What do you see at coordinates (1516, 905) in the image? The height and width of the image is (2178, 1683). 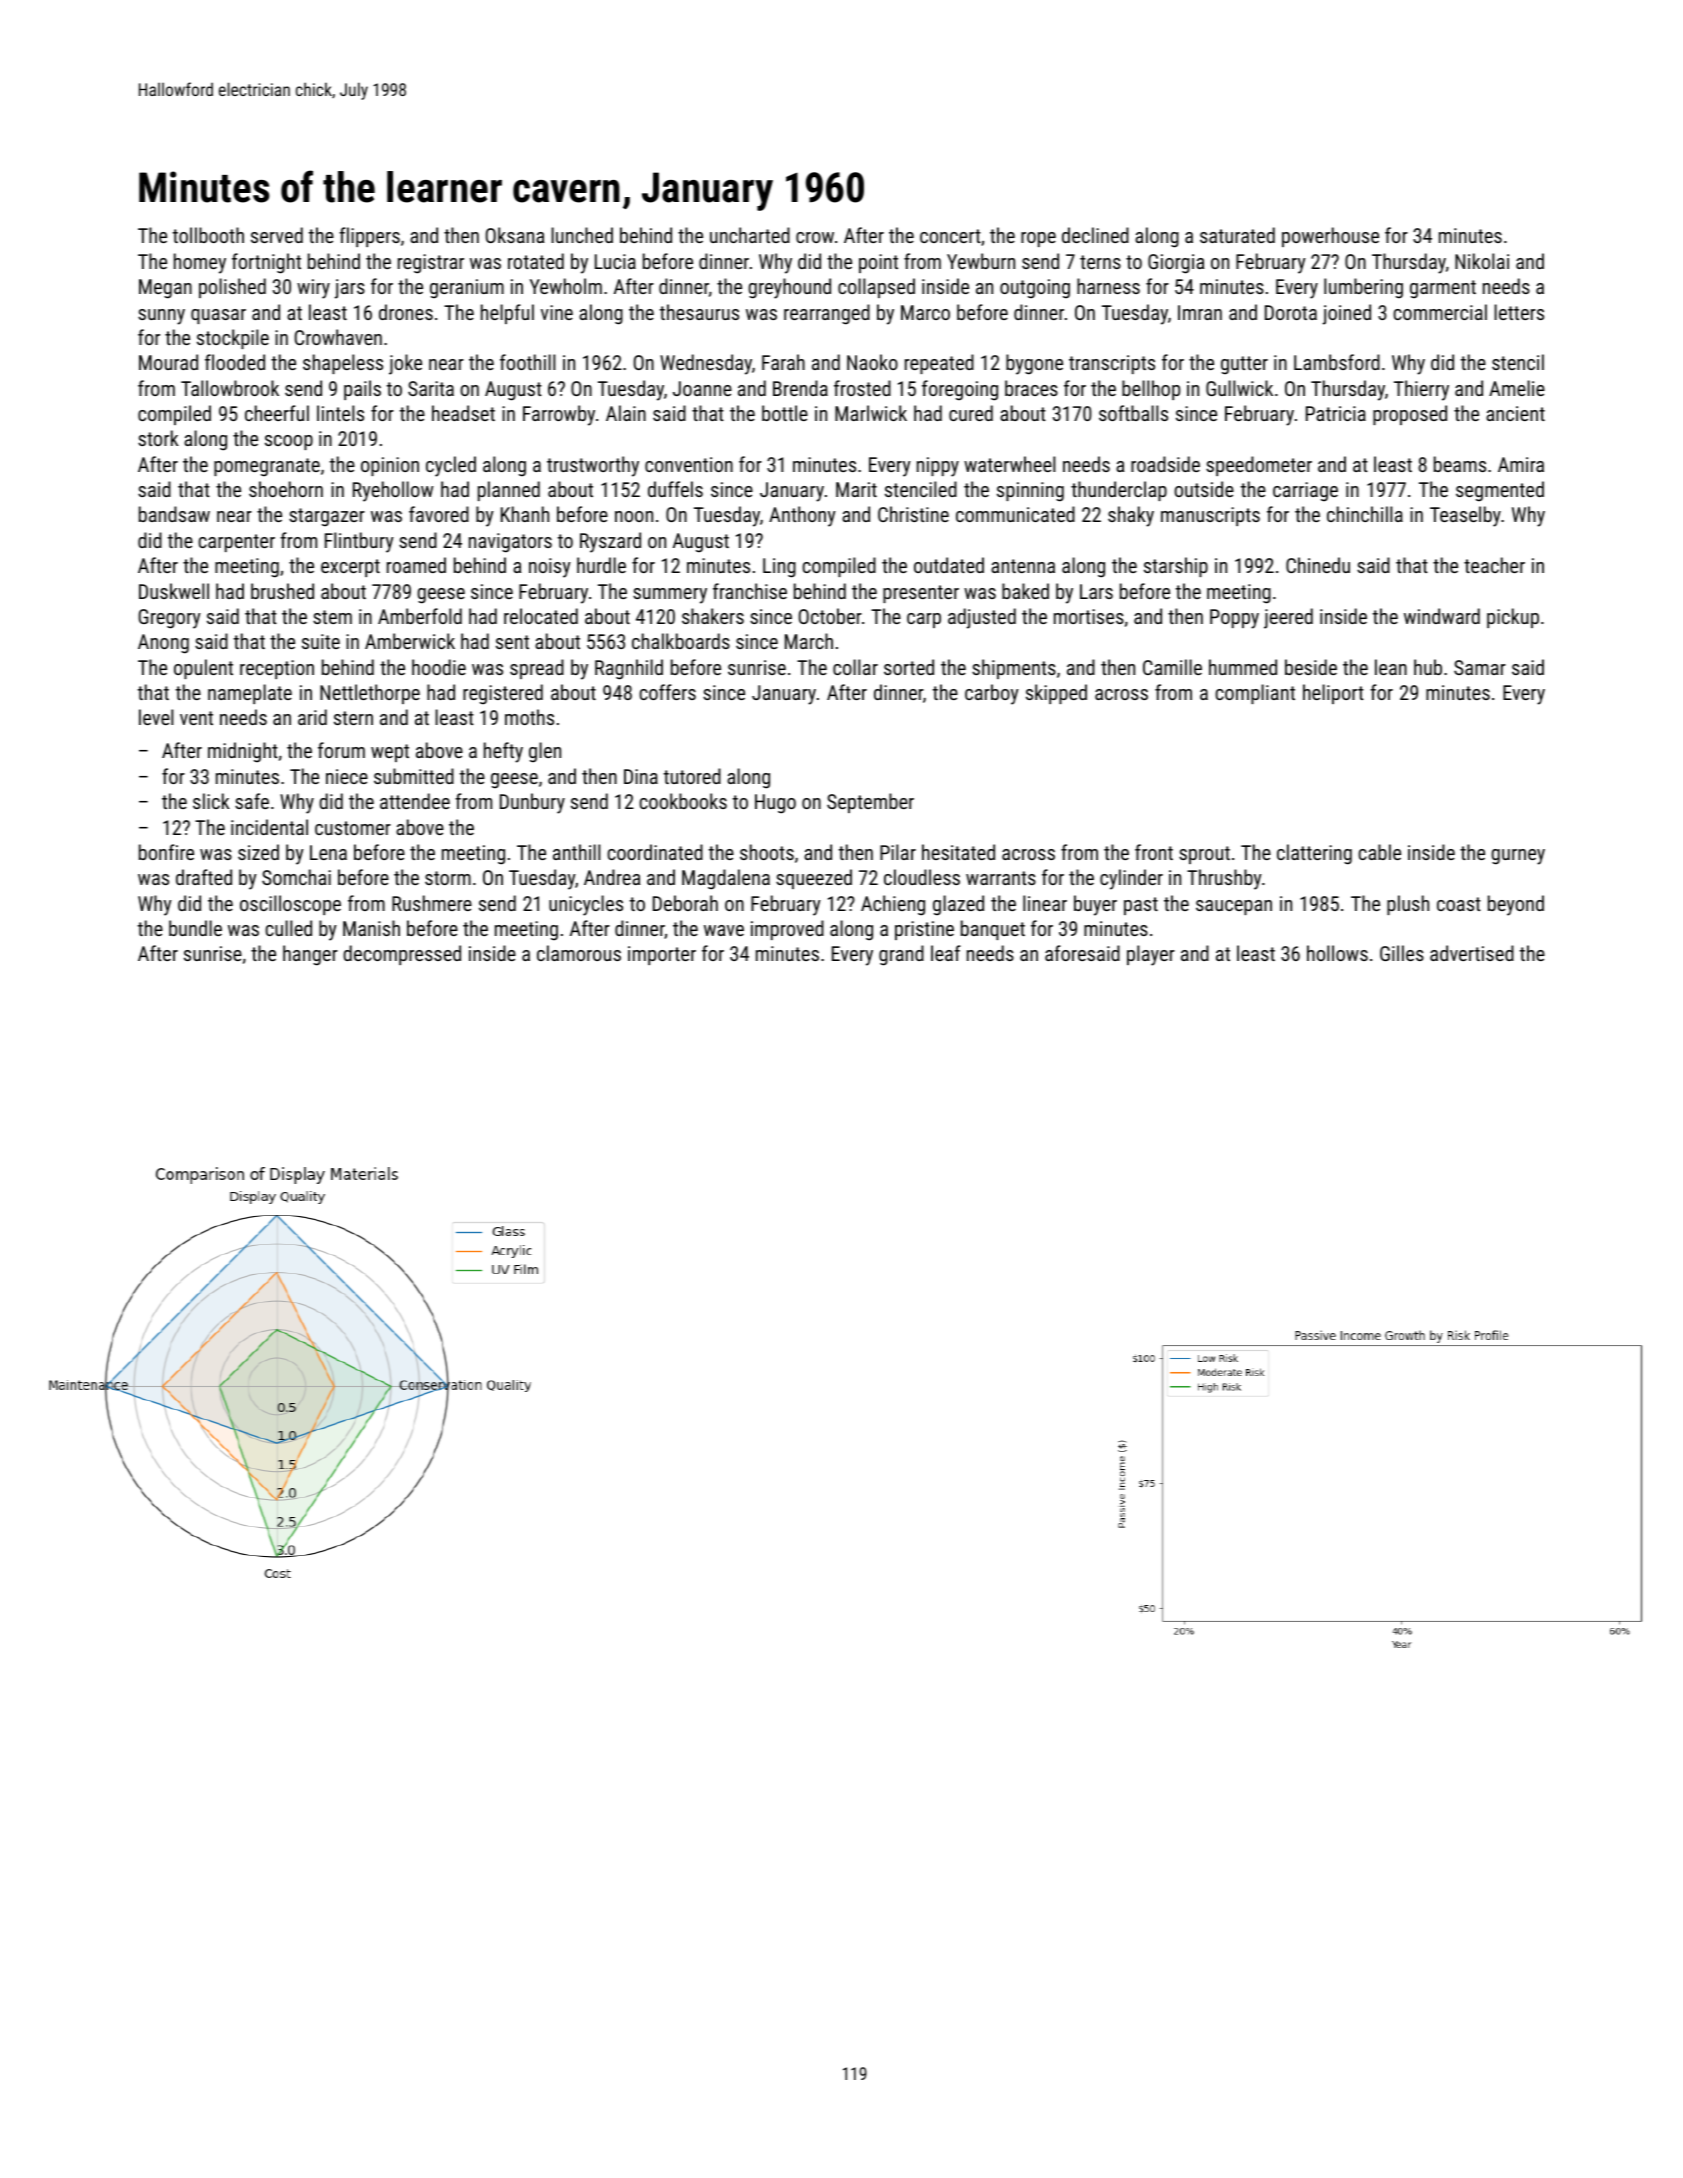 I see `beyond` at bounding box center [1516, 905].
